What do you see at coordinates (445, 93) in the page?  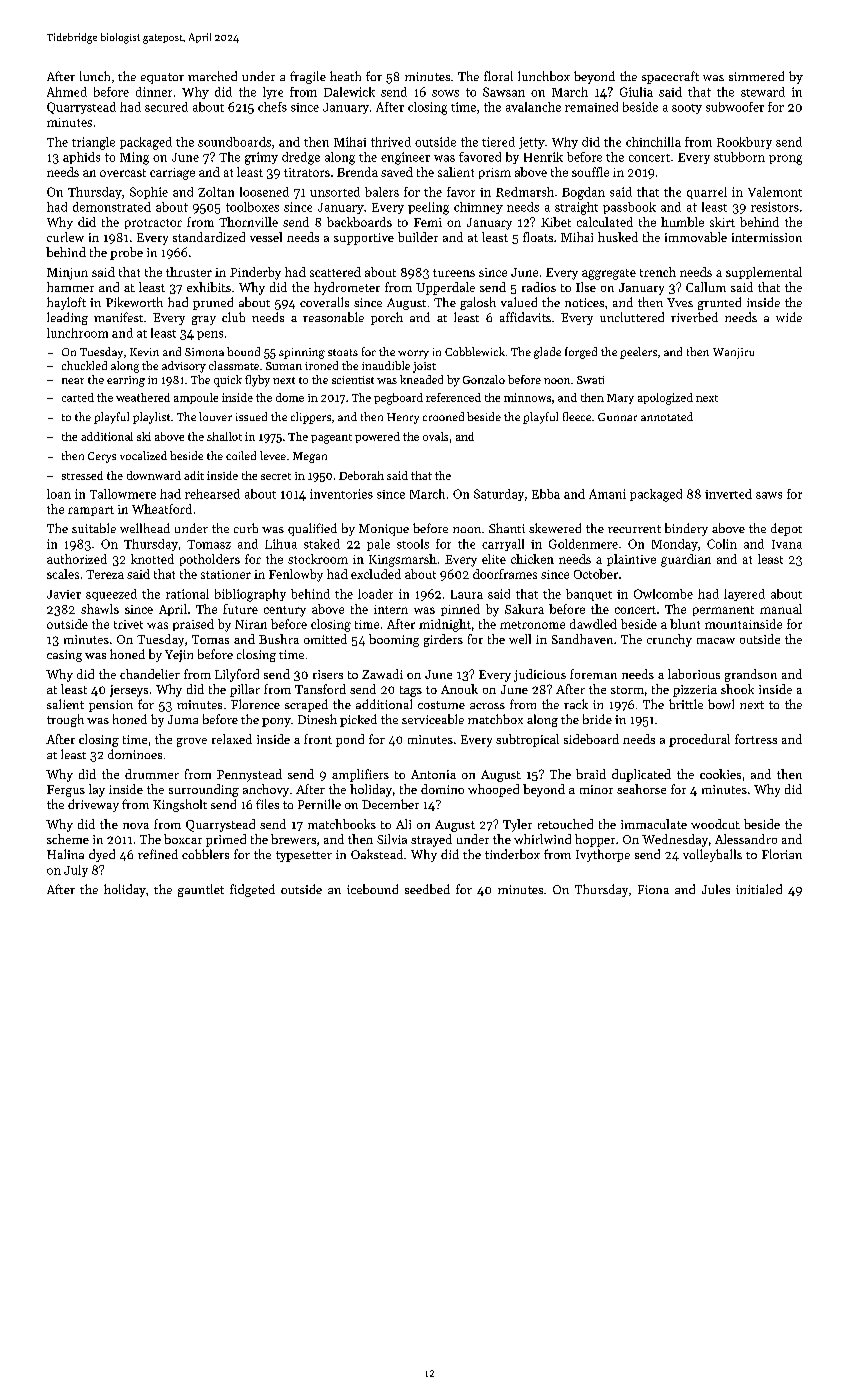 I see `sows` at bounding box center [445, 93].
